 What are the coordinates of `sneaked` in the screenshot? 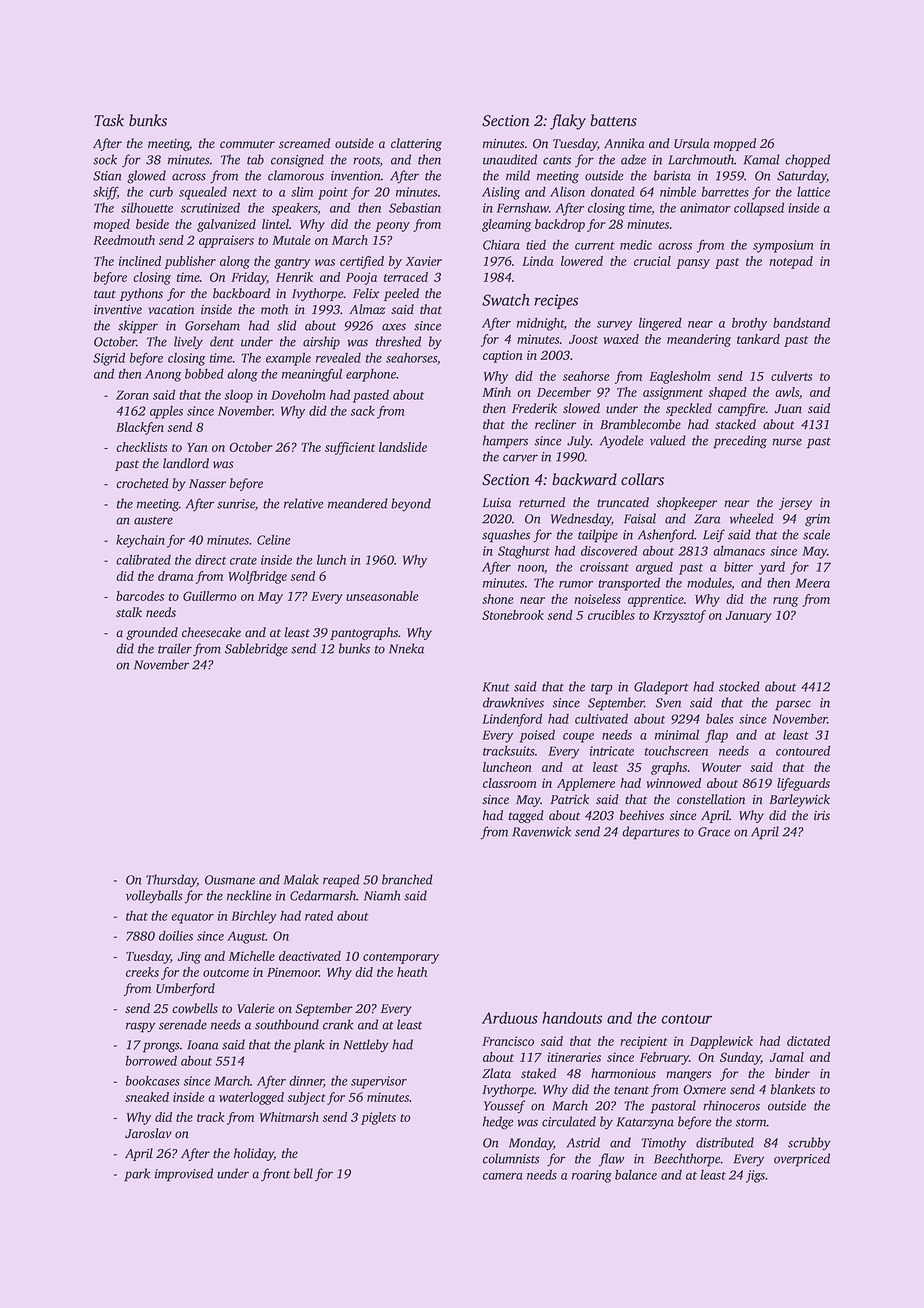 It's located at (147, 1097).
